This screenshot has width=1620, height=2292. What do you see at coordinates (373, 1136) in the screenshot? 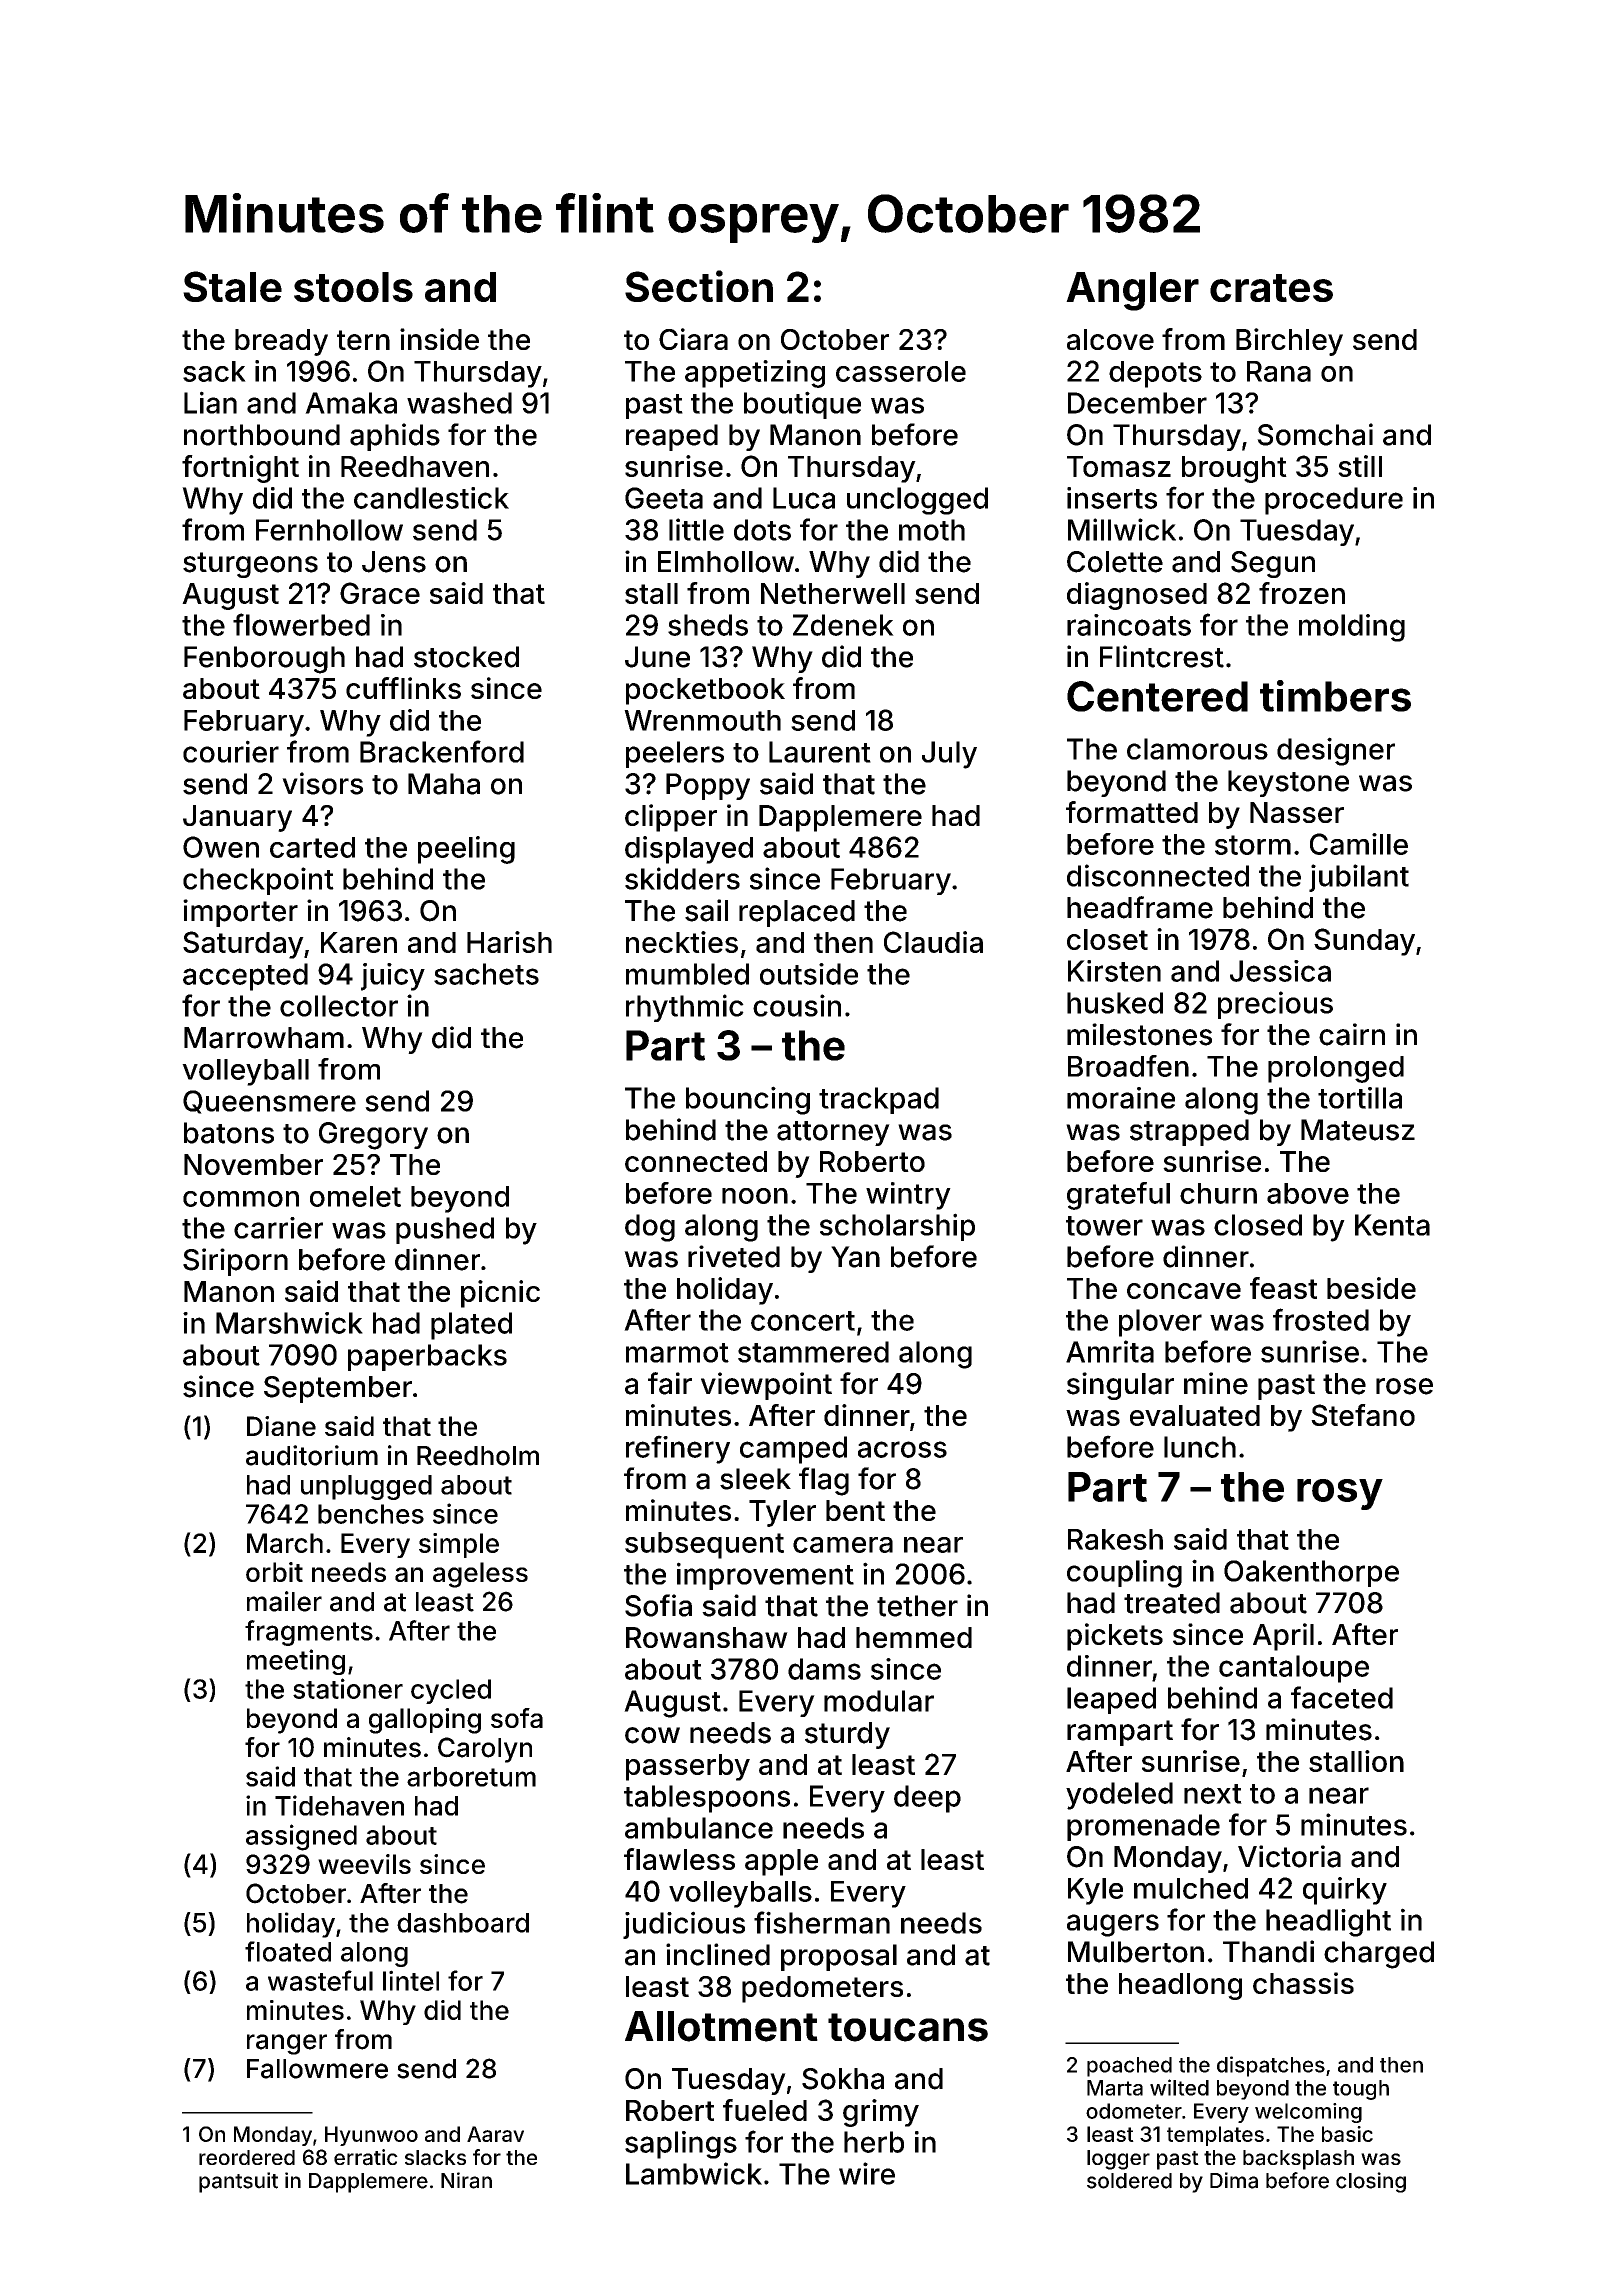
I see `Gregory` at bounding box center [373, 1136].
